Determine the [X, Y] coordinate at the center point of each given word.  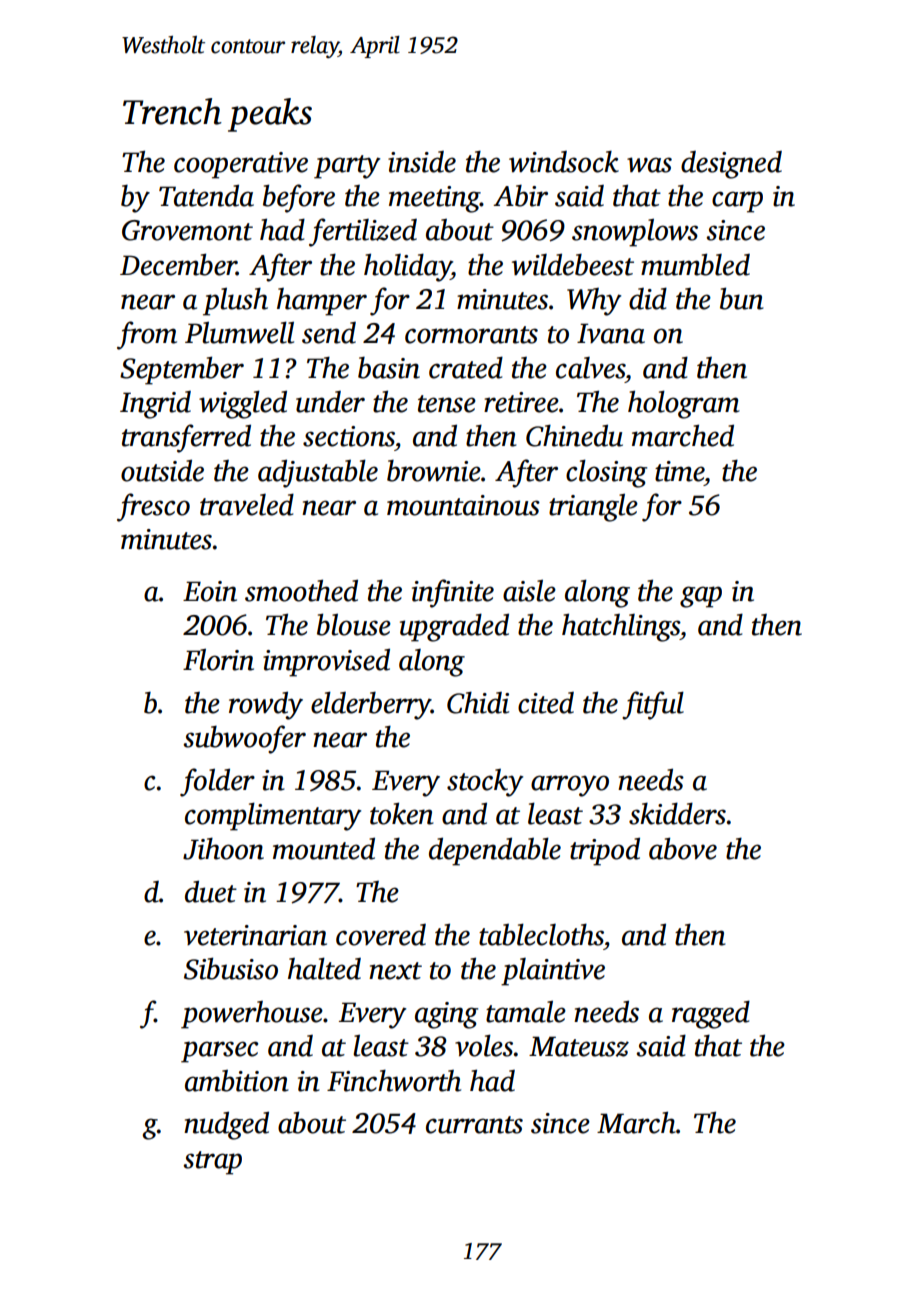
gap [701, 597]
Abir [520, 196]
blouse [354, 624]
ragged [711, 1014]
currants [474, 1125]
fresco [153, 507]
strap [212, 1163]
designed [731, 165]
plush [235, 301]
